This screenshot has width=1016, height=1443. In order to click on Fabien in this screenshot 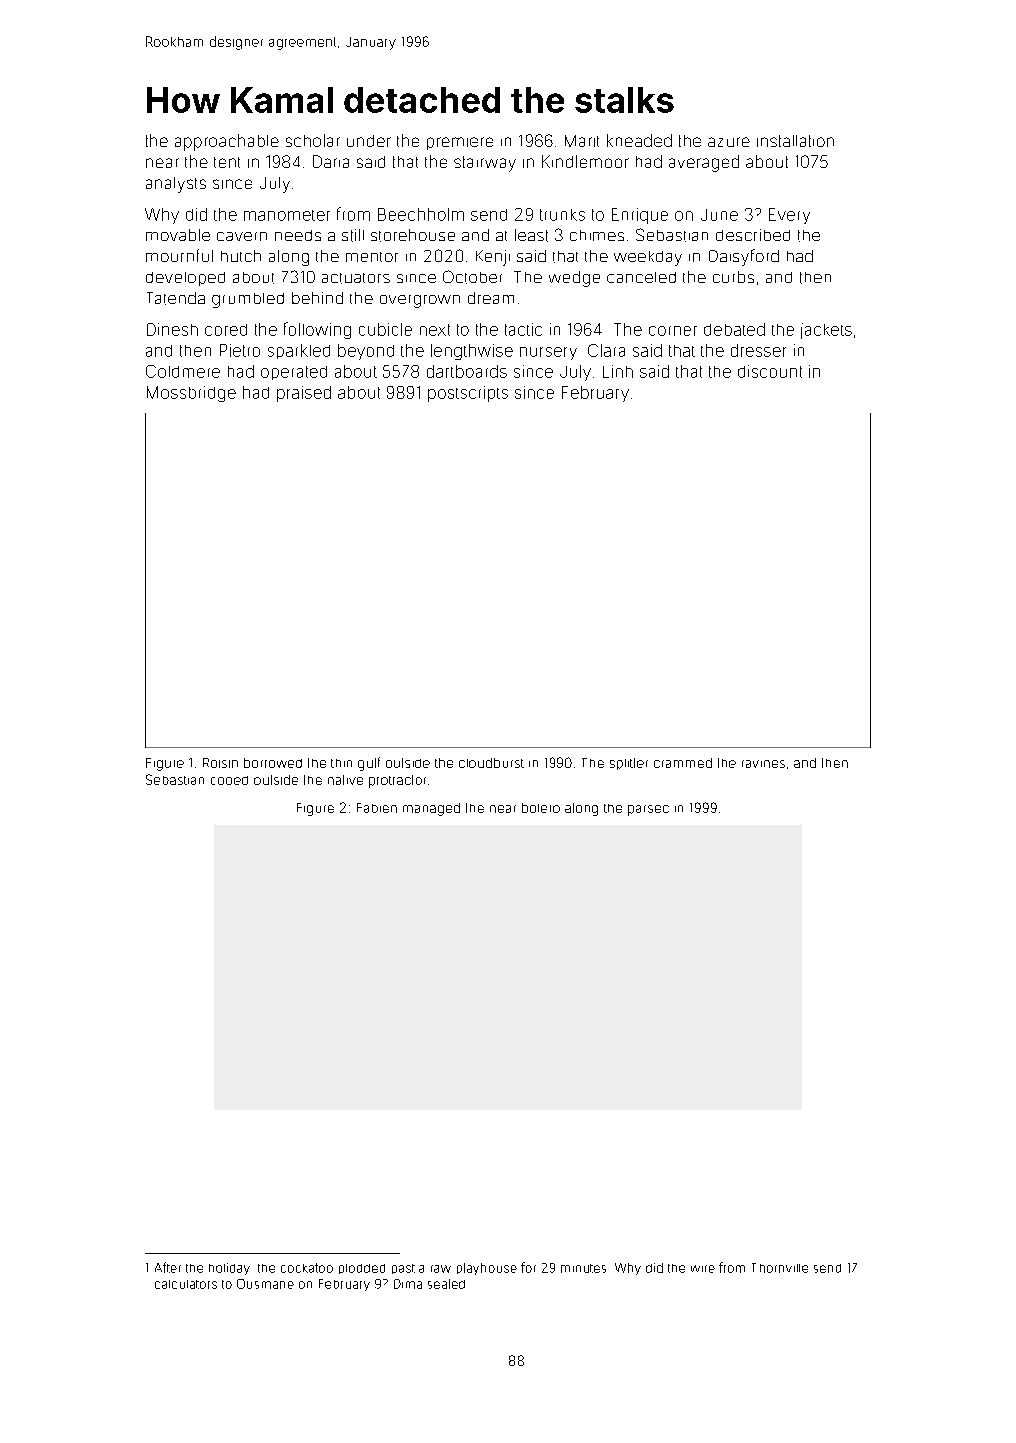, I will do `click(377, 808)`.
